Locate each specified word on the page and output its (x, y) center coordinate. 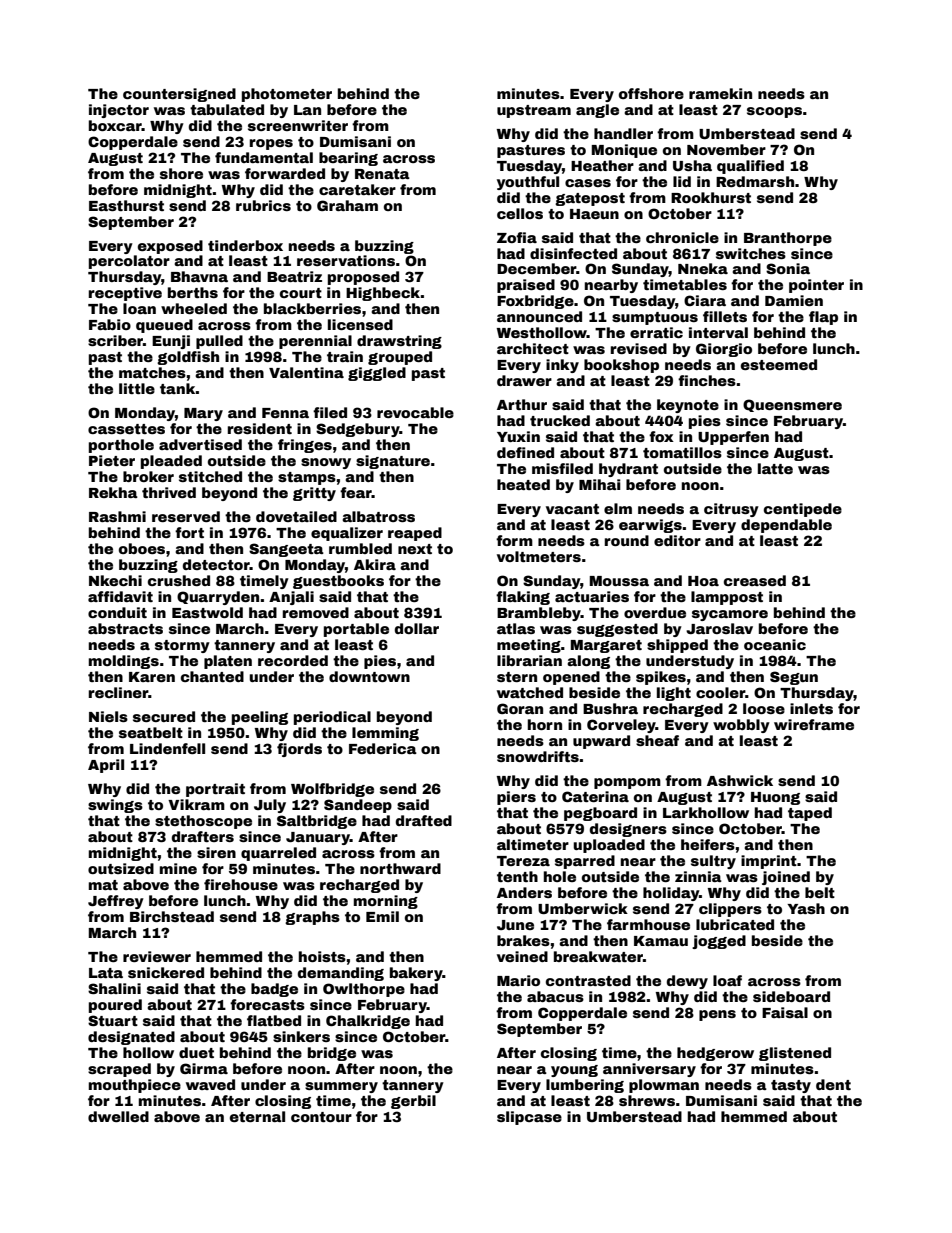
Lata (106, 973)
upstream (534, 111)
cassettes (126, 429)
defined (525, 452)
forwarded (285, 173)
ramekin (720, 93)
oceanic (775, 644)
